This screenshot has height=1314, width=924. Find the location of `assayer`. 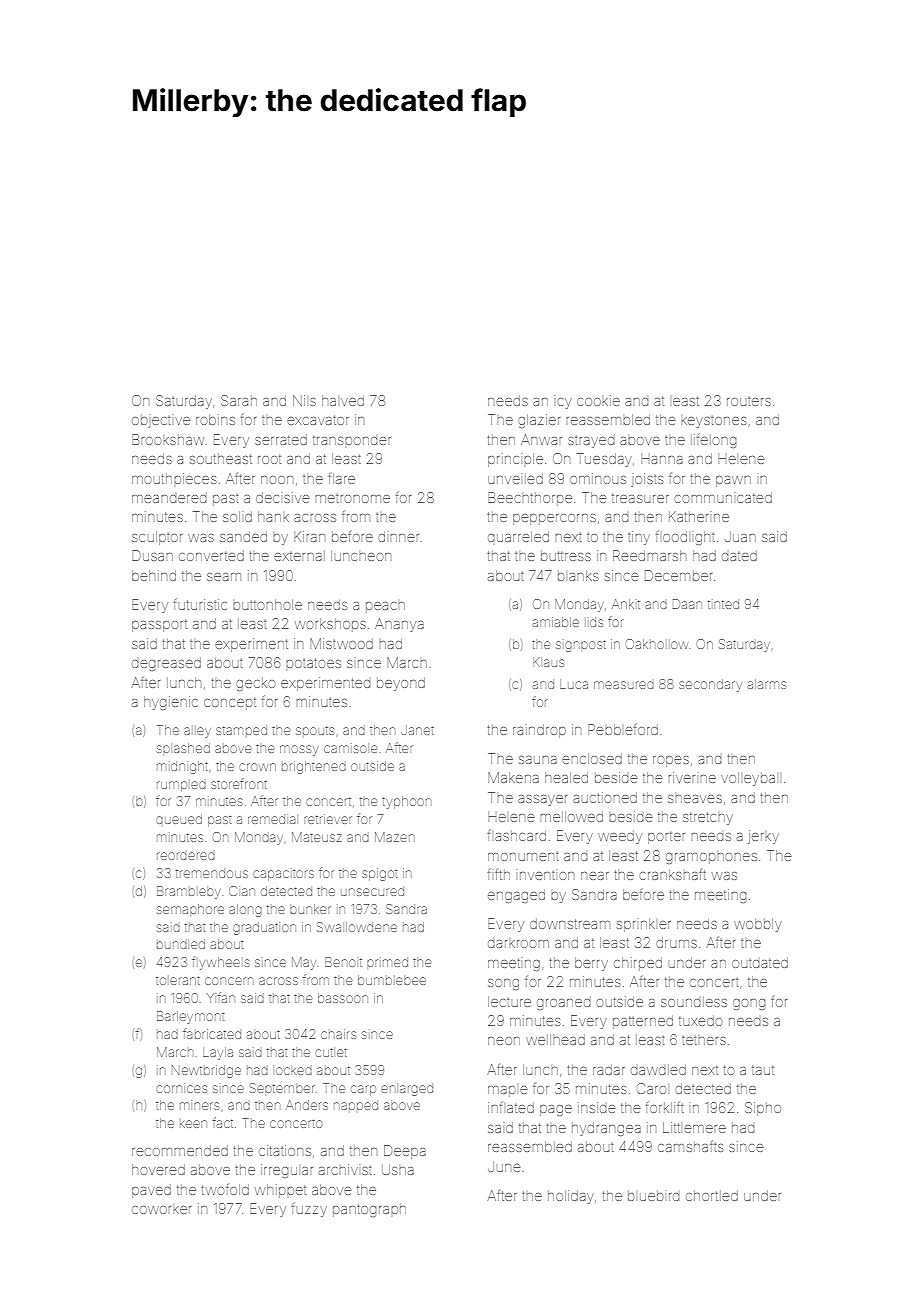

assayer is located at coordinates (542, 800).
